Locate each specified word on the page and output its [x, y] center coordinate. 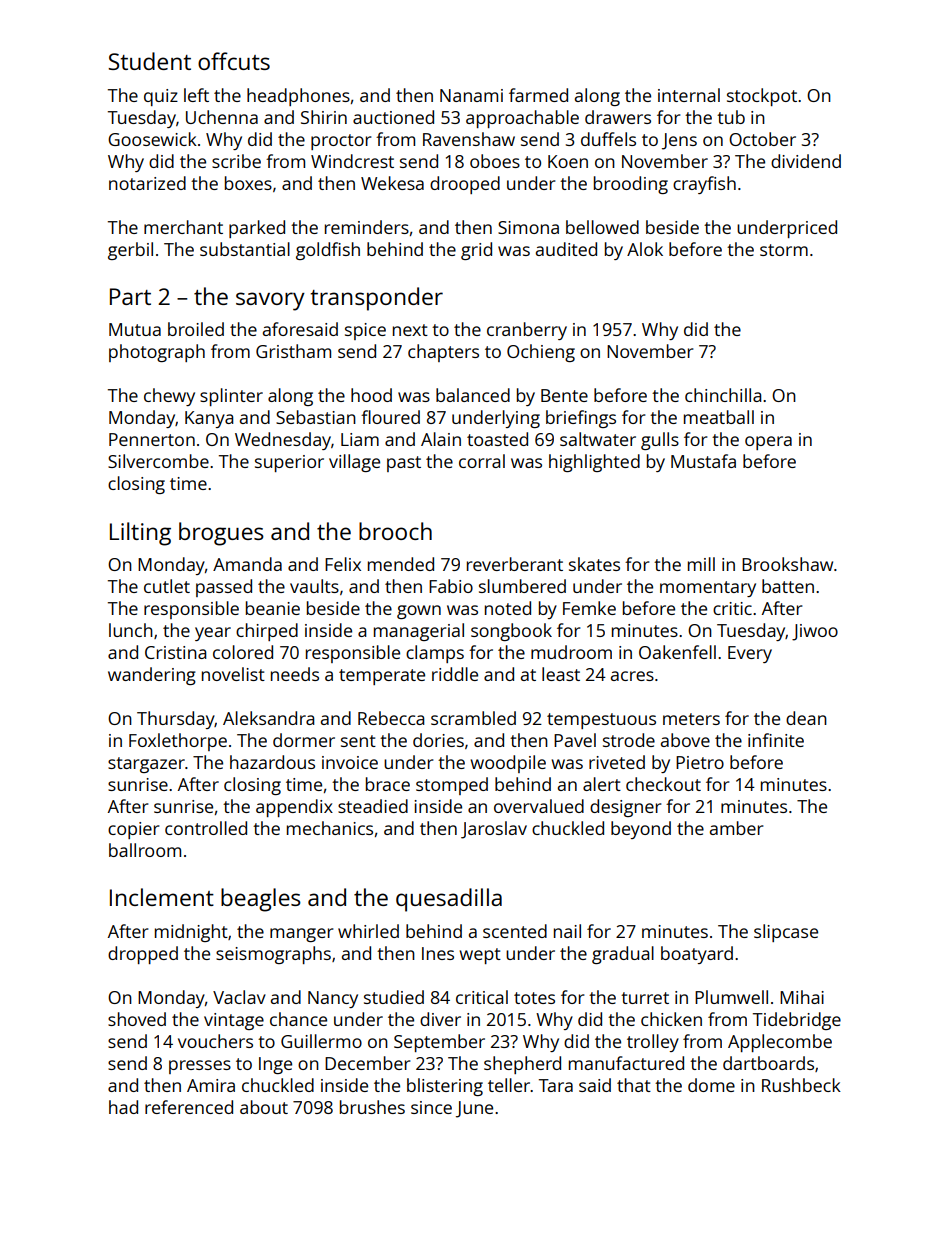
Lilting [140, 534]
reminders [367, 227]
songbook [511, 632]
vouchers [215, 1041]
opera [768, 443]
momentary [708, 589]
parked [257, 229]
